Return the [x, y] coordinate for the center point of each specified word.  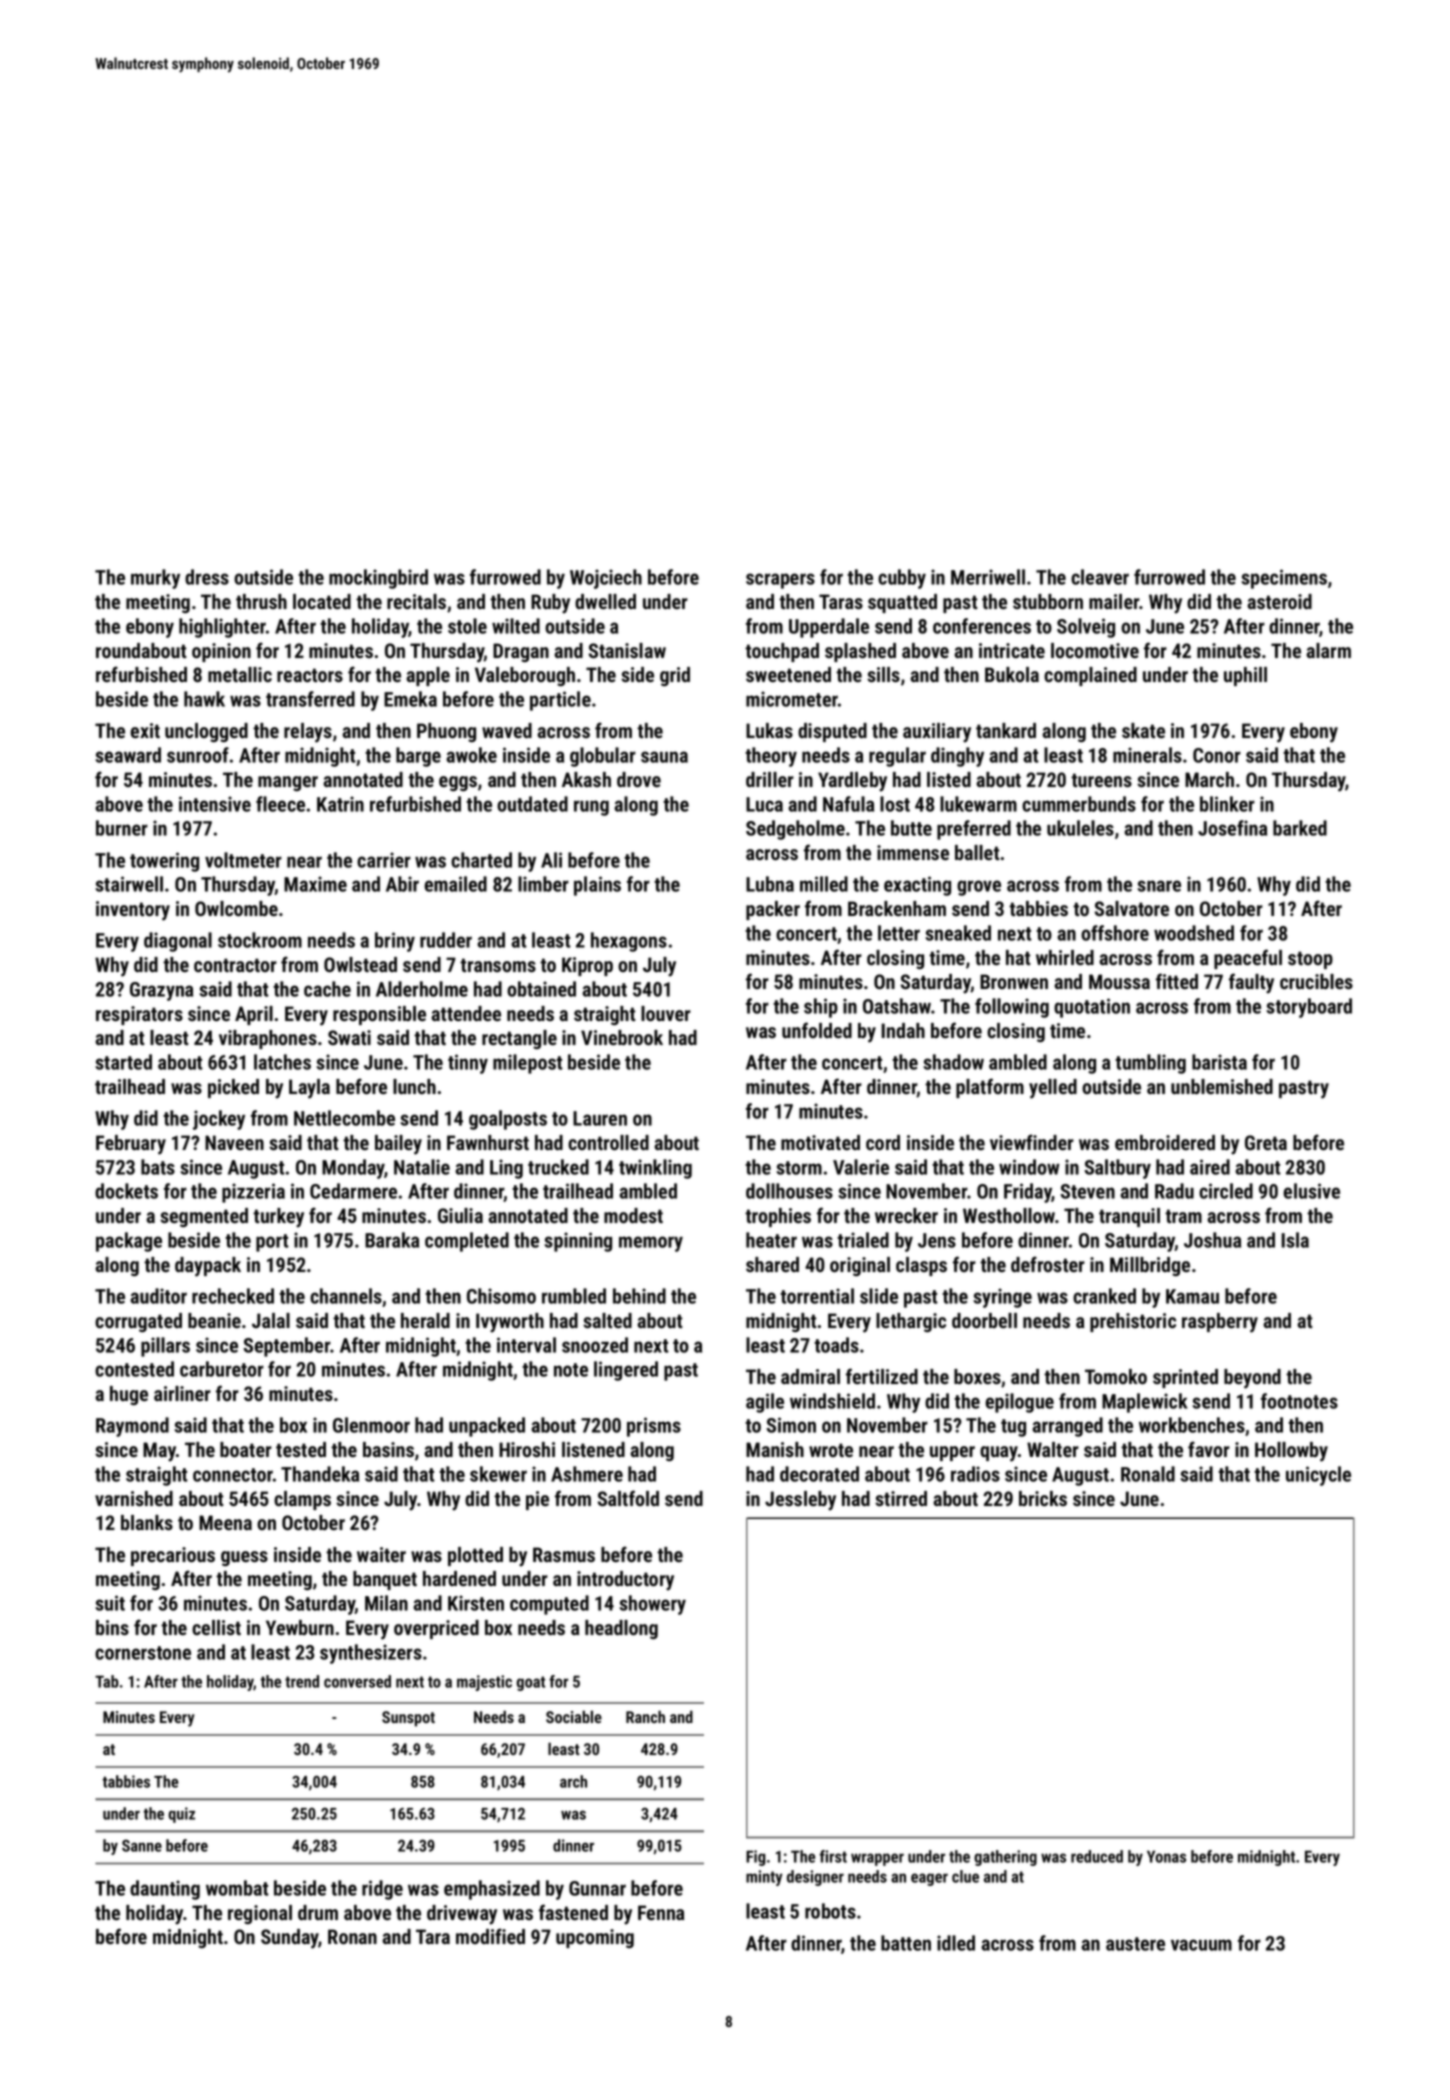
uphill [1245, 676]
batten [906, 1943]
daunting [165, 1890]
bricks [1043, 1498]
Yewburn [300, 1627]
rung [591, 808]
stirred [901, 1498]
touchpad [782, 652]
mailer [1114, 601]
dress [207, 577]
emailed [455, 884]
